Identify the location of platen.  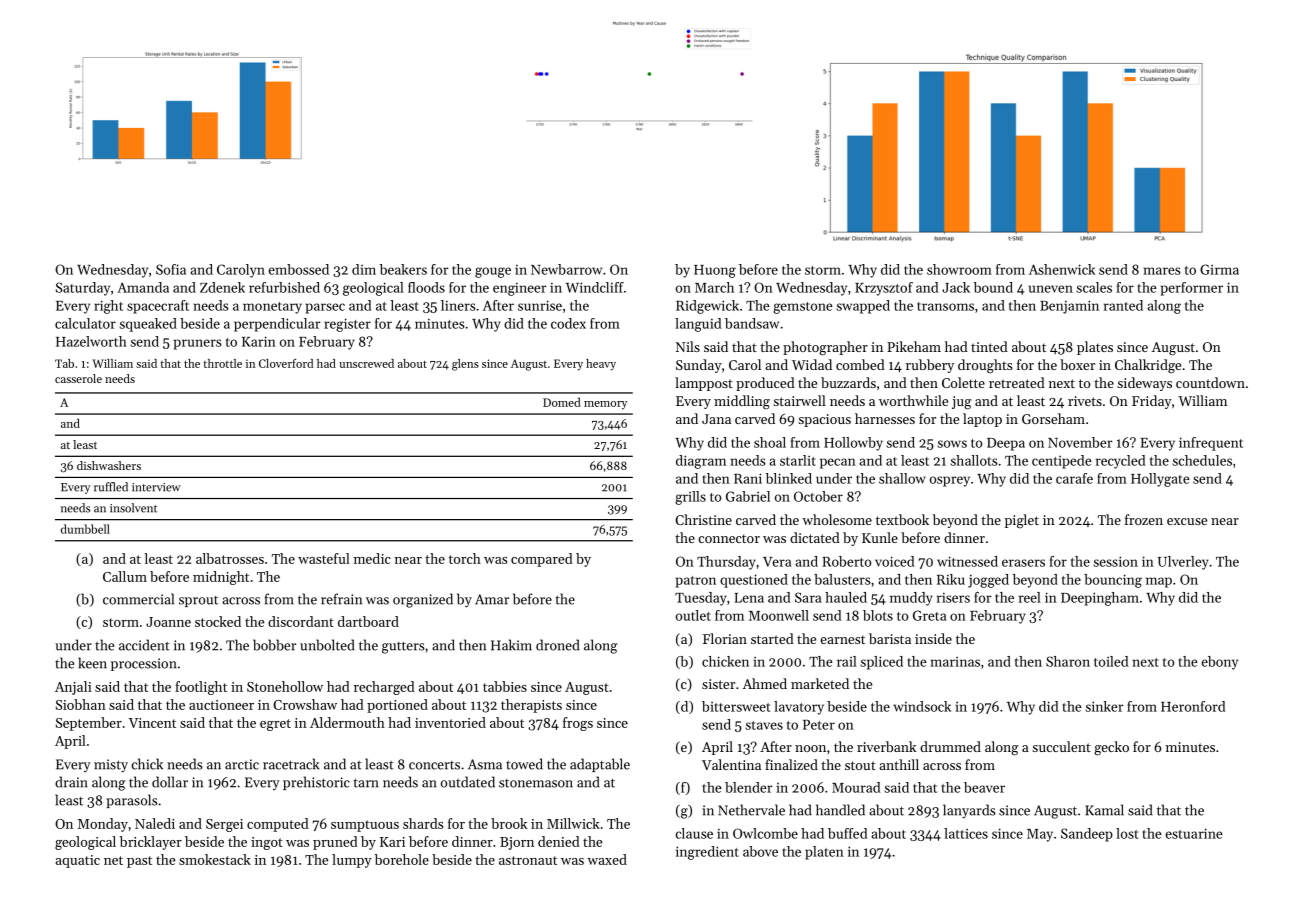
(824, 853).
